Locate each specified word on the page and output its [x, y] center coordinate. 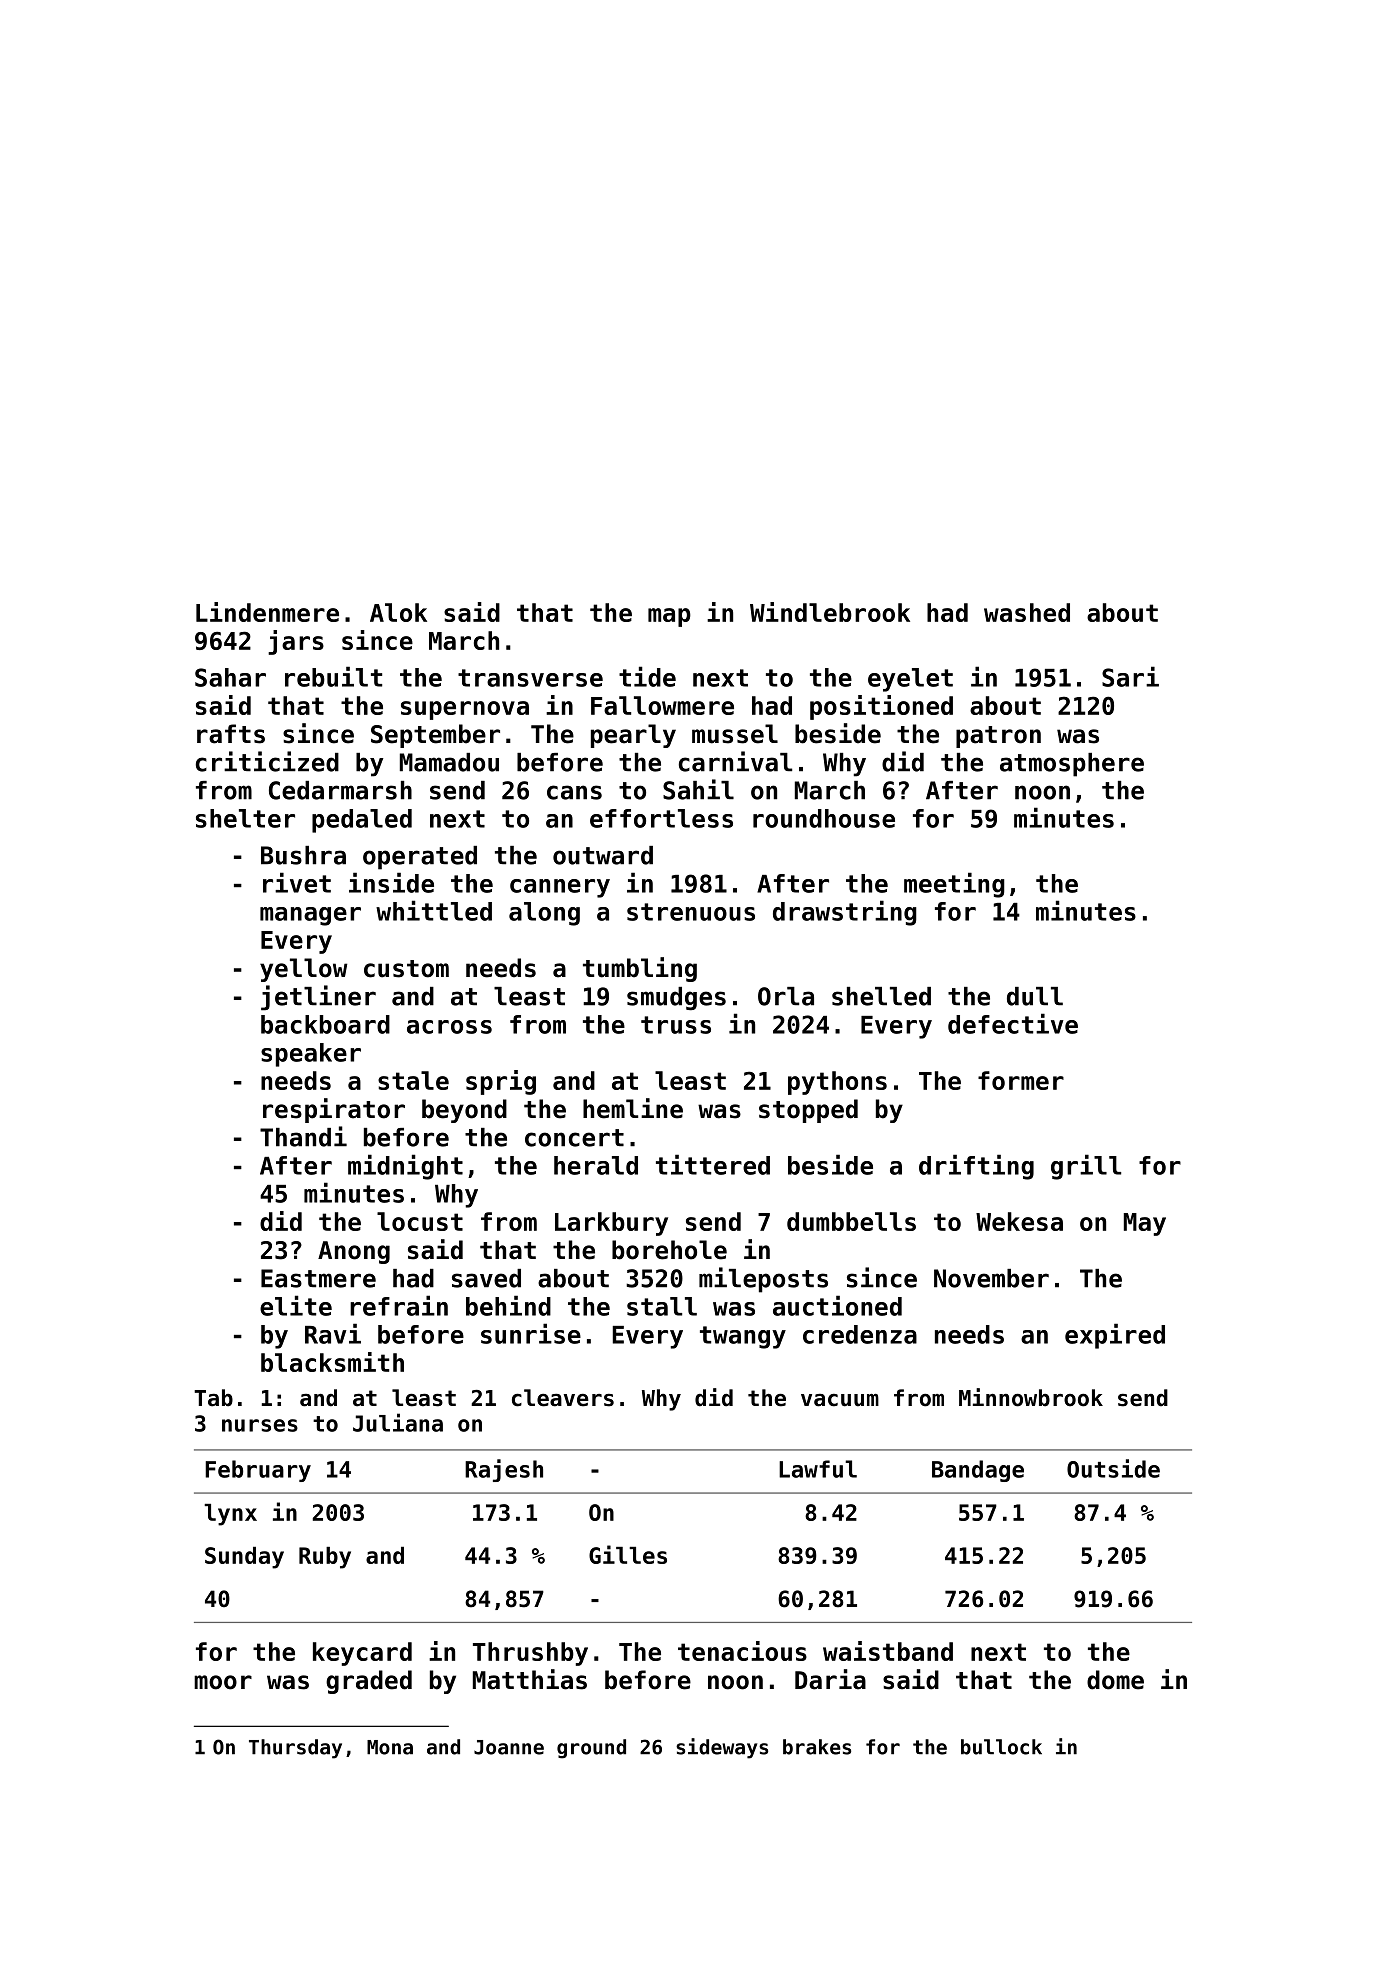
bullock [1001, 1747]
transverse [530, 678]
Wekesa [1019, 1221]
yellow [303, 970]
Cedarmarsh [340, 790]
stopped [808, 1111]
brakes [817, 1747]
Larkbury [611, 1224]
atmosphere [1072, 765]
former [1021, 1080]
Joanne [509, 1747]
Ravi [333, 1333]
